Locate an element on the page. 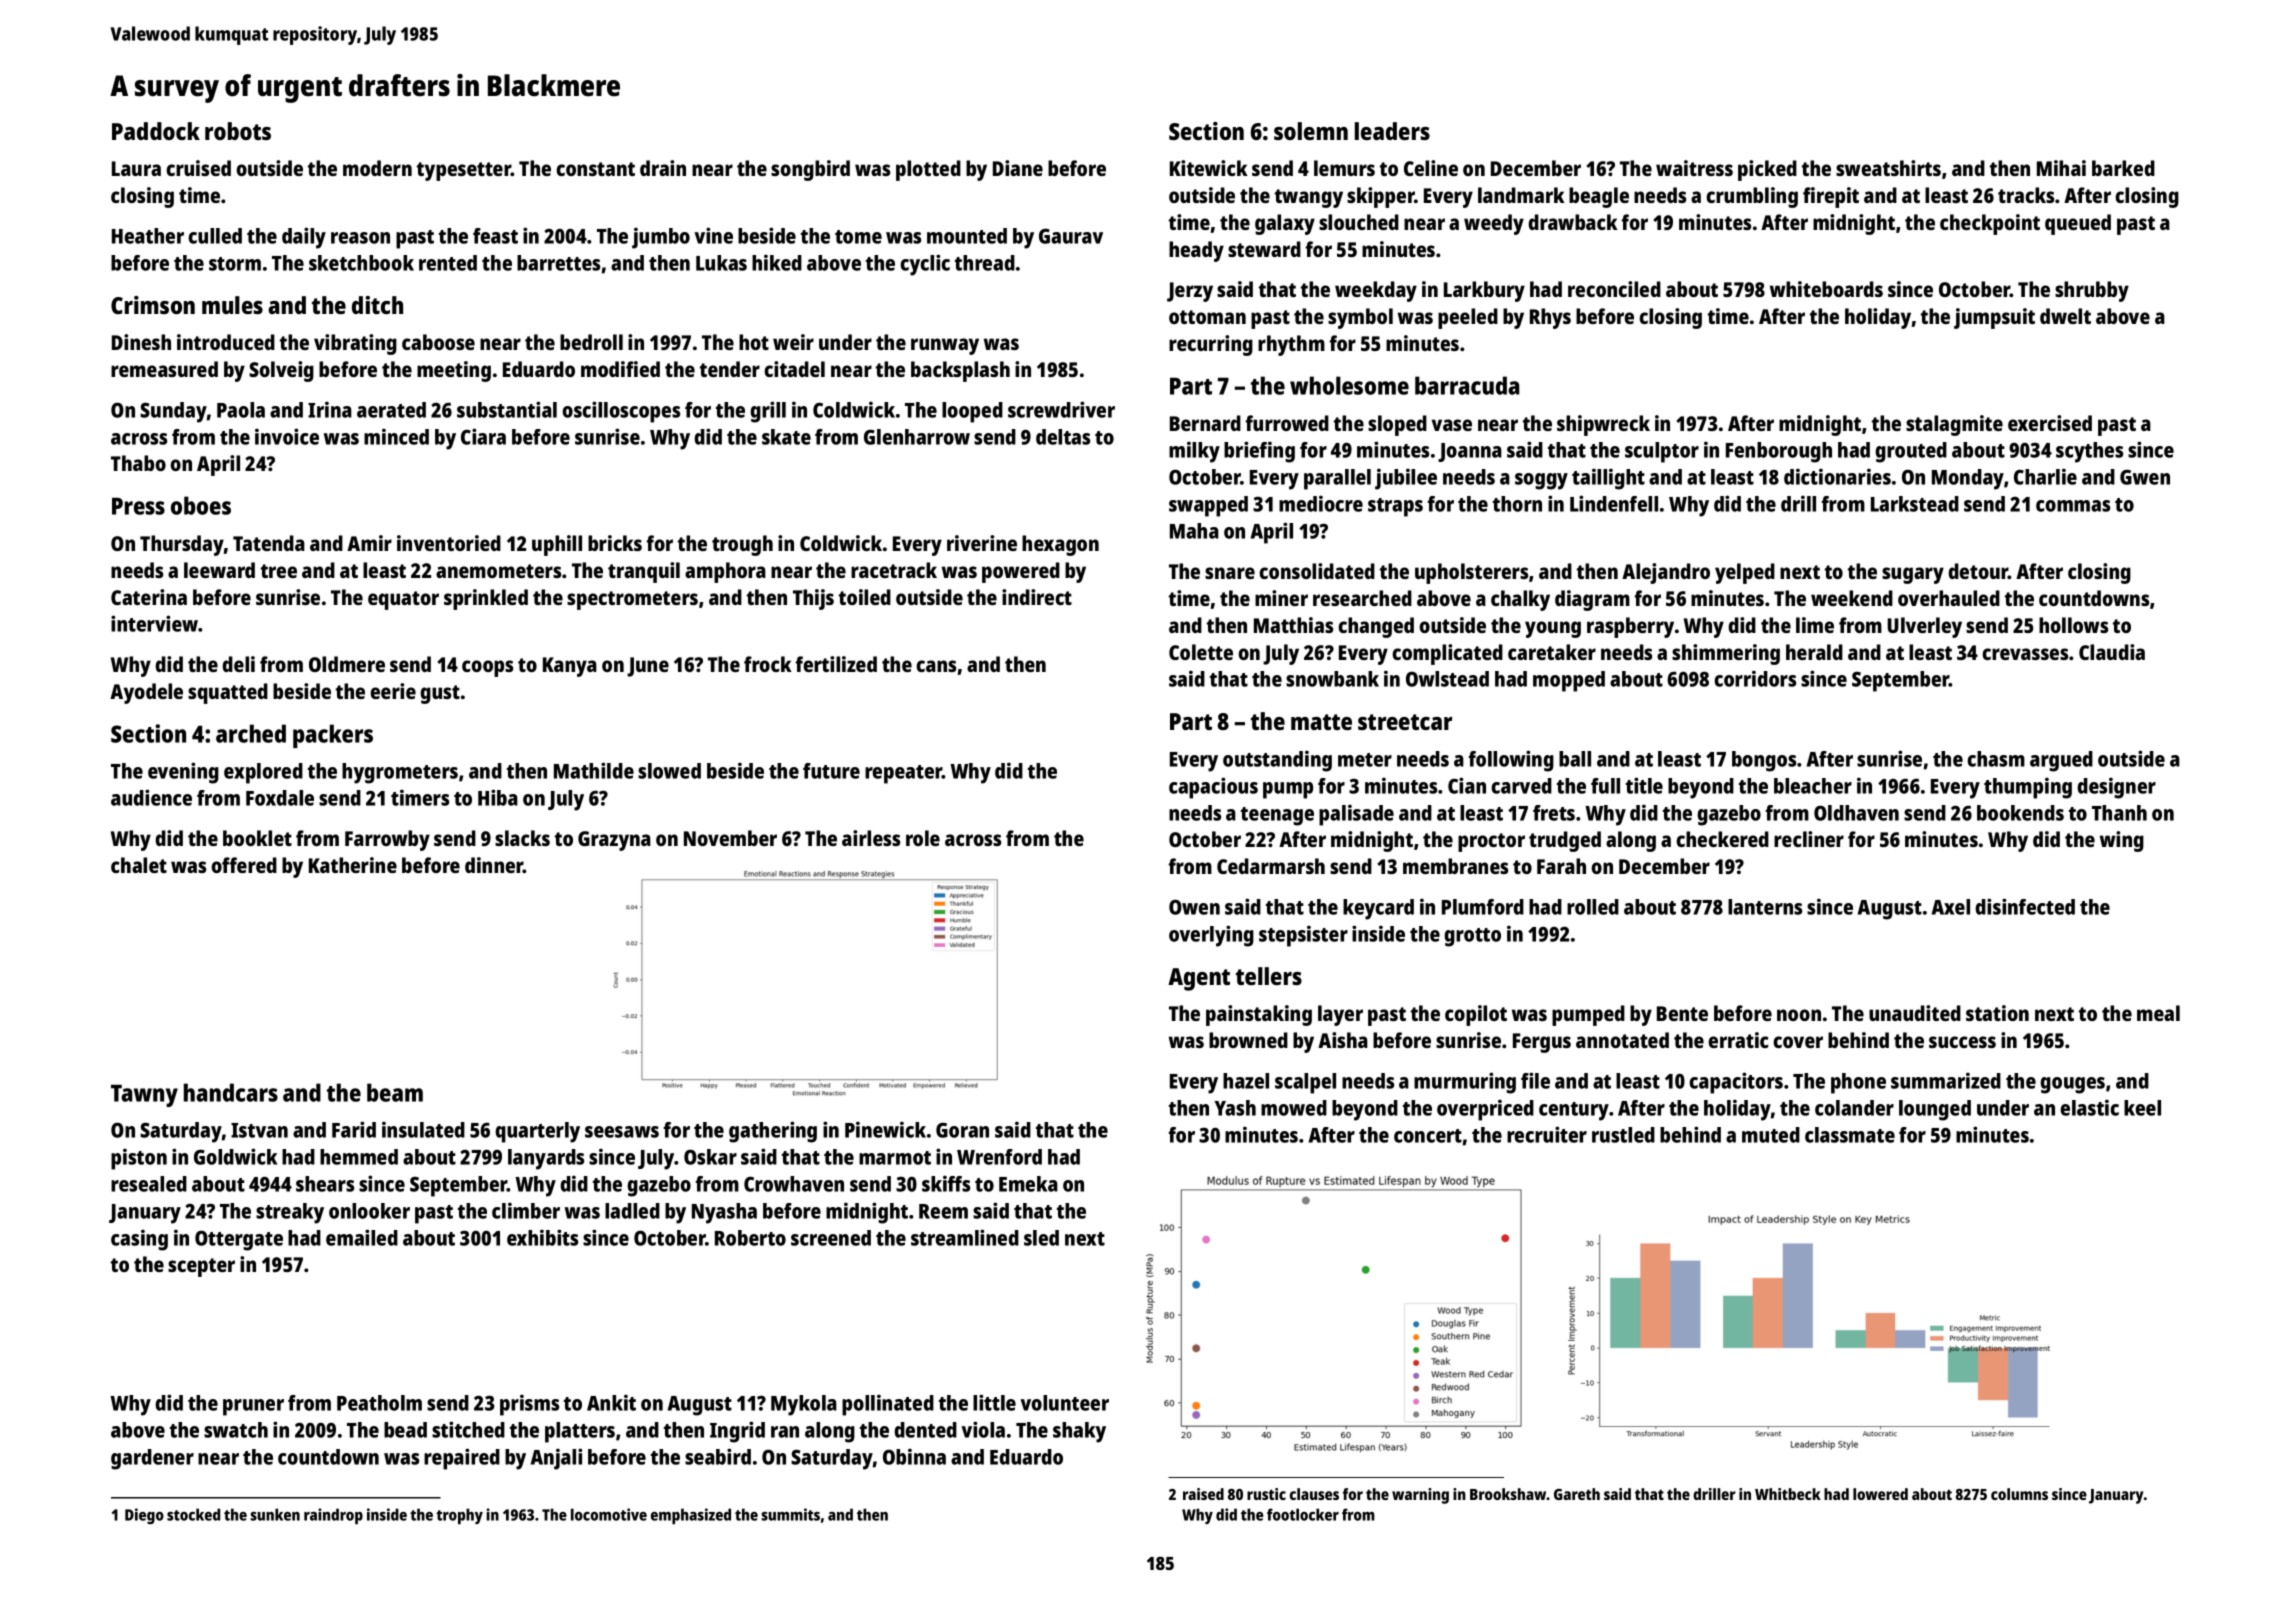  scepter is located at coordinates (201, 1267).
